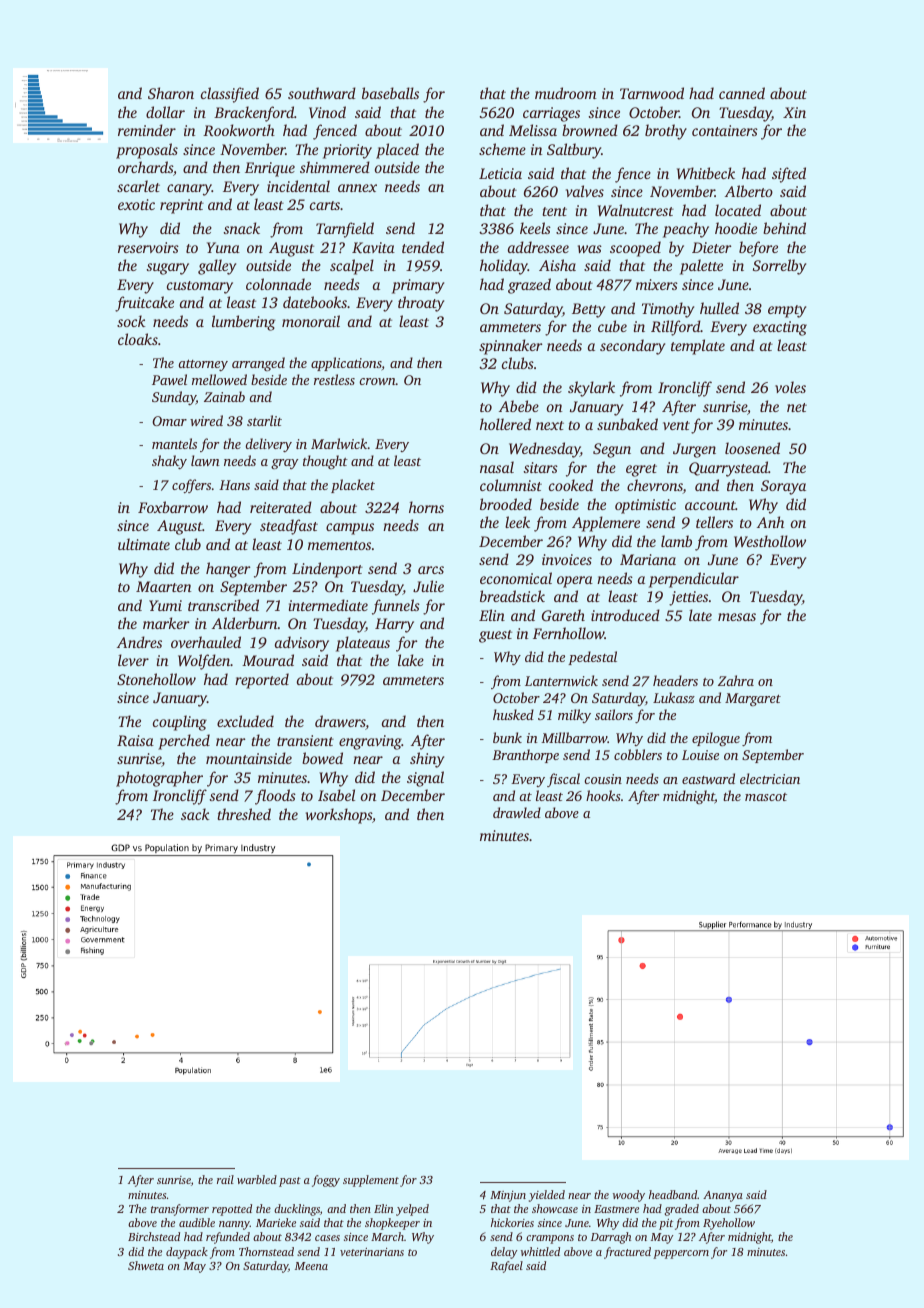 The image size is (924, 1308). Describe the element at coordinates (180, 1210) in the document. I see `transformer` at that location.
